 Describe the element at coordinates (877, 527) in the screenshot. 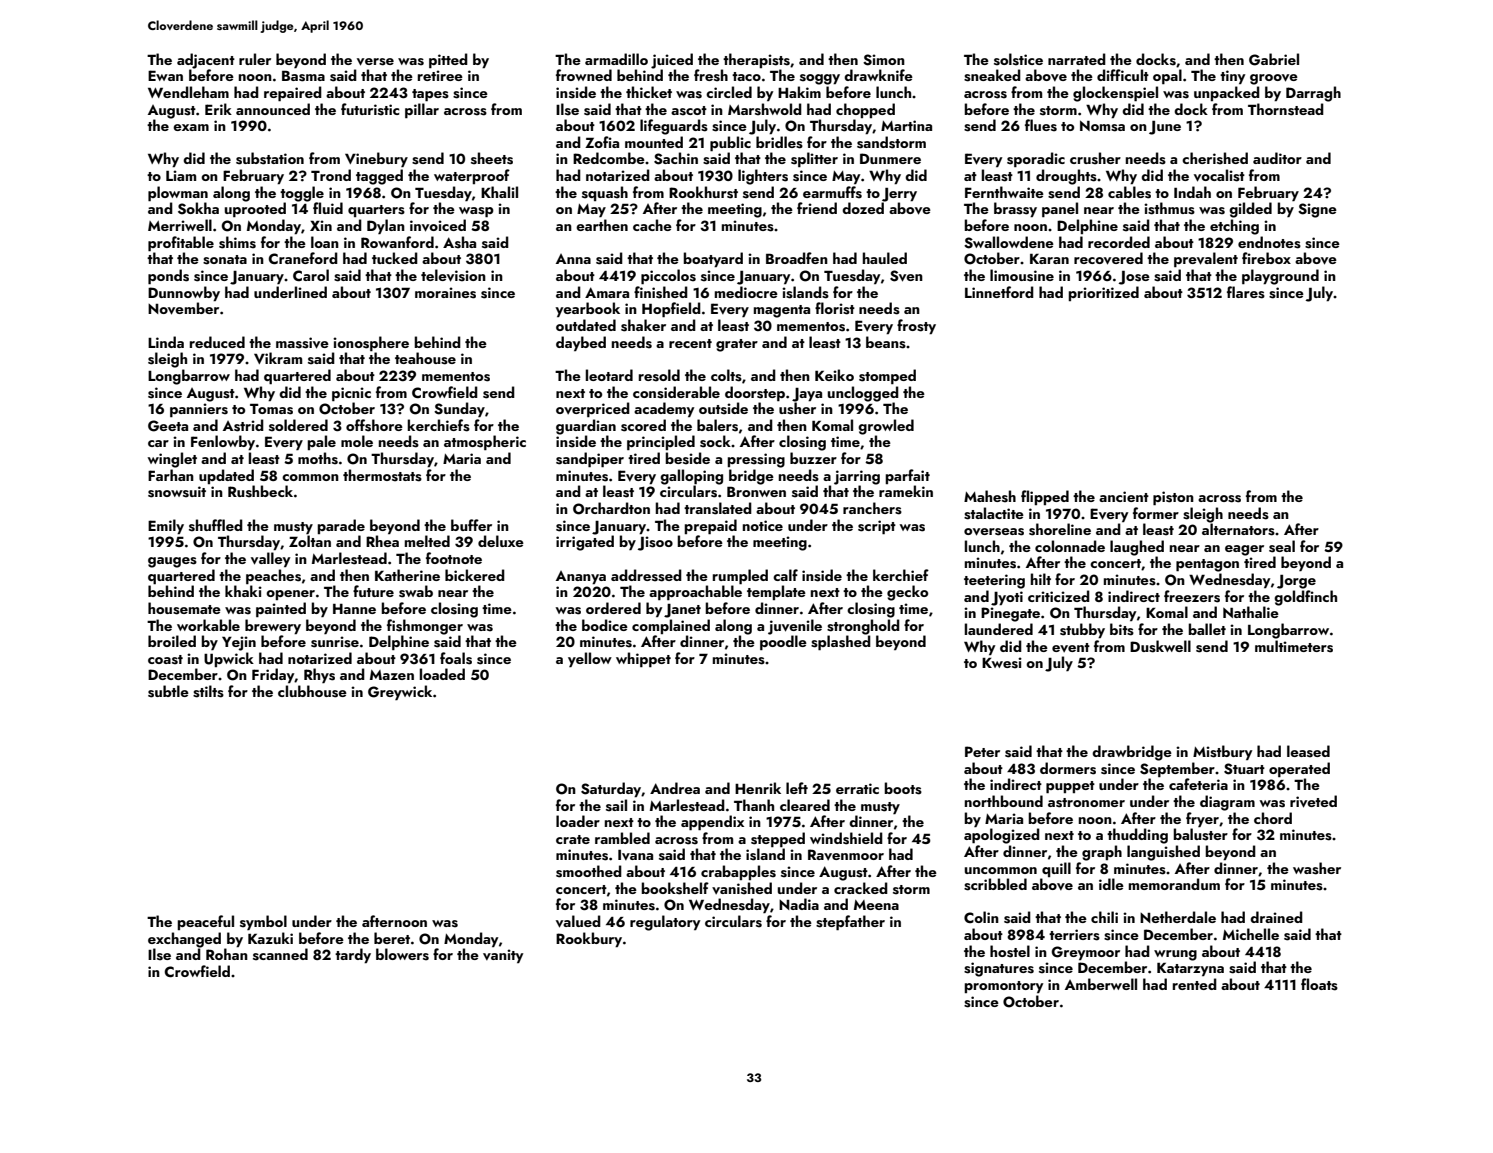

I see `script` at that location.
